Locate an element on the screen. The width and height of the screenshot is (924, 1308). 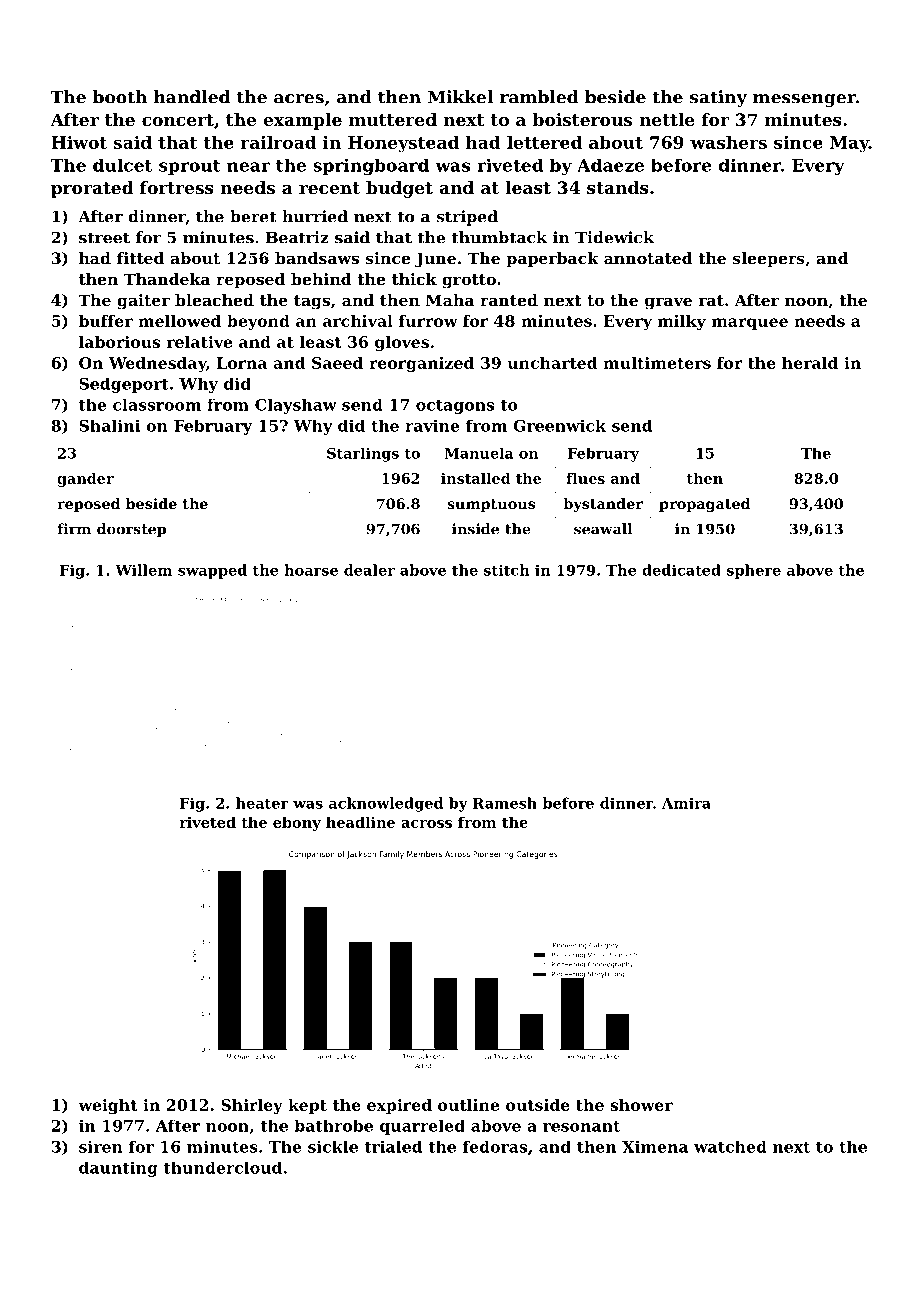
budget is located at coordinates (399, 189).
